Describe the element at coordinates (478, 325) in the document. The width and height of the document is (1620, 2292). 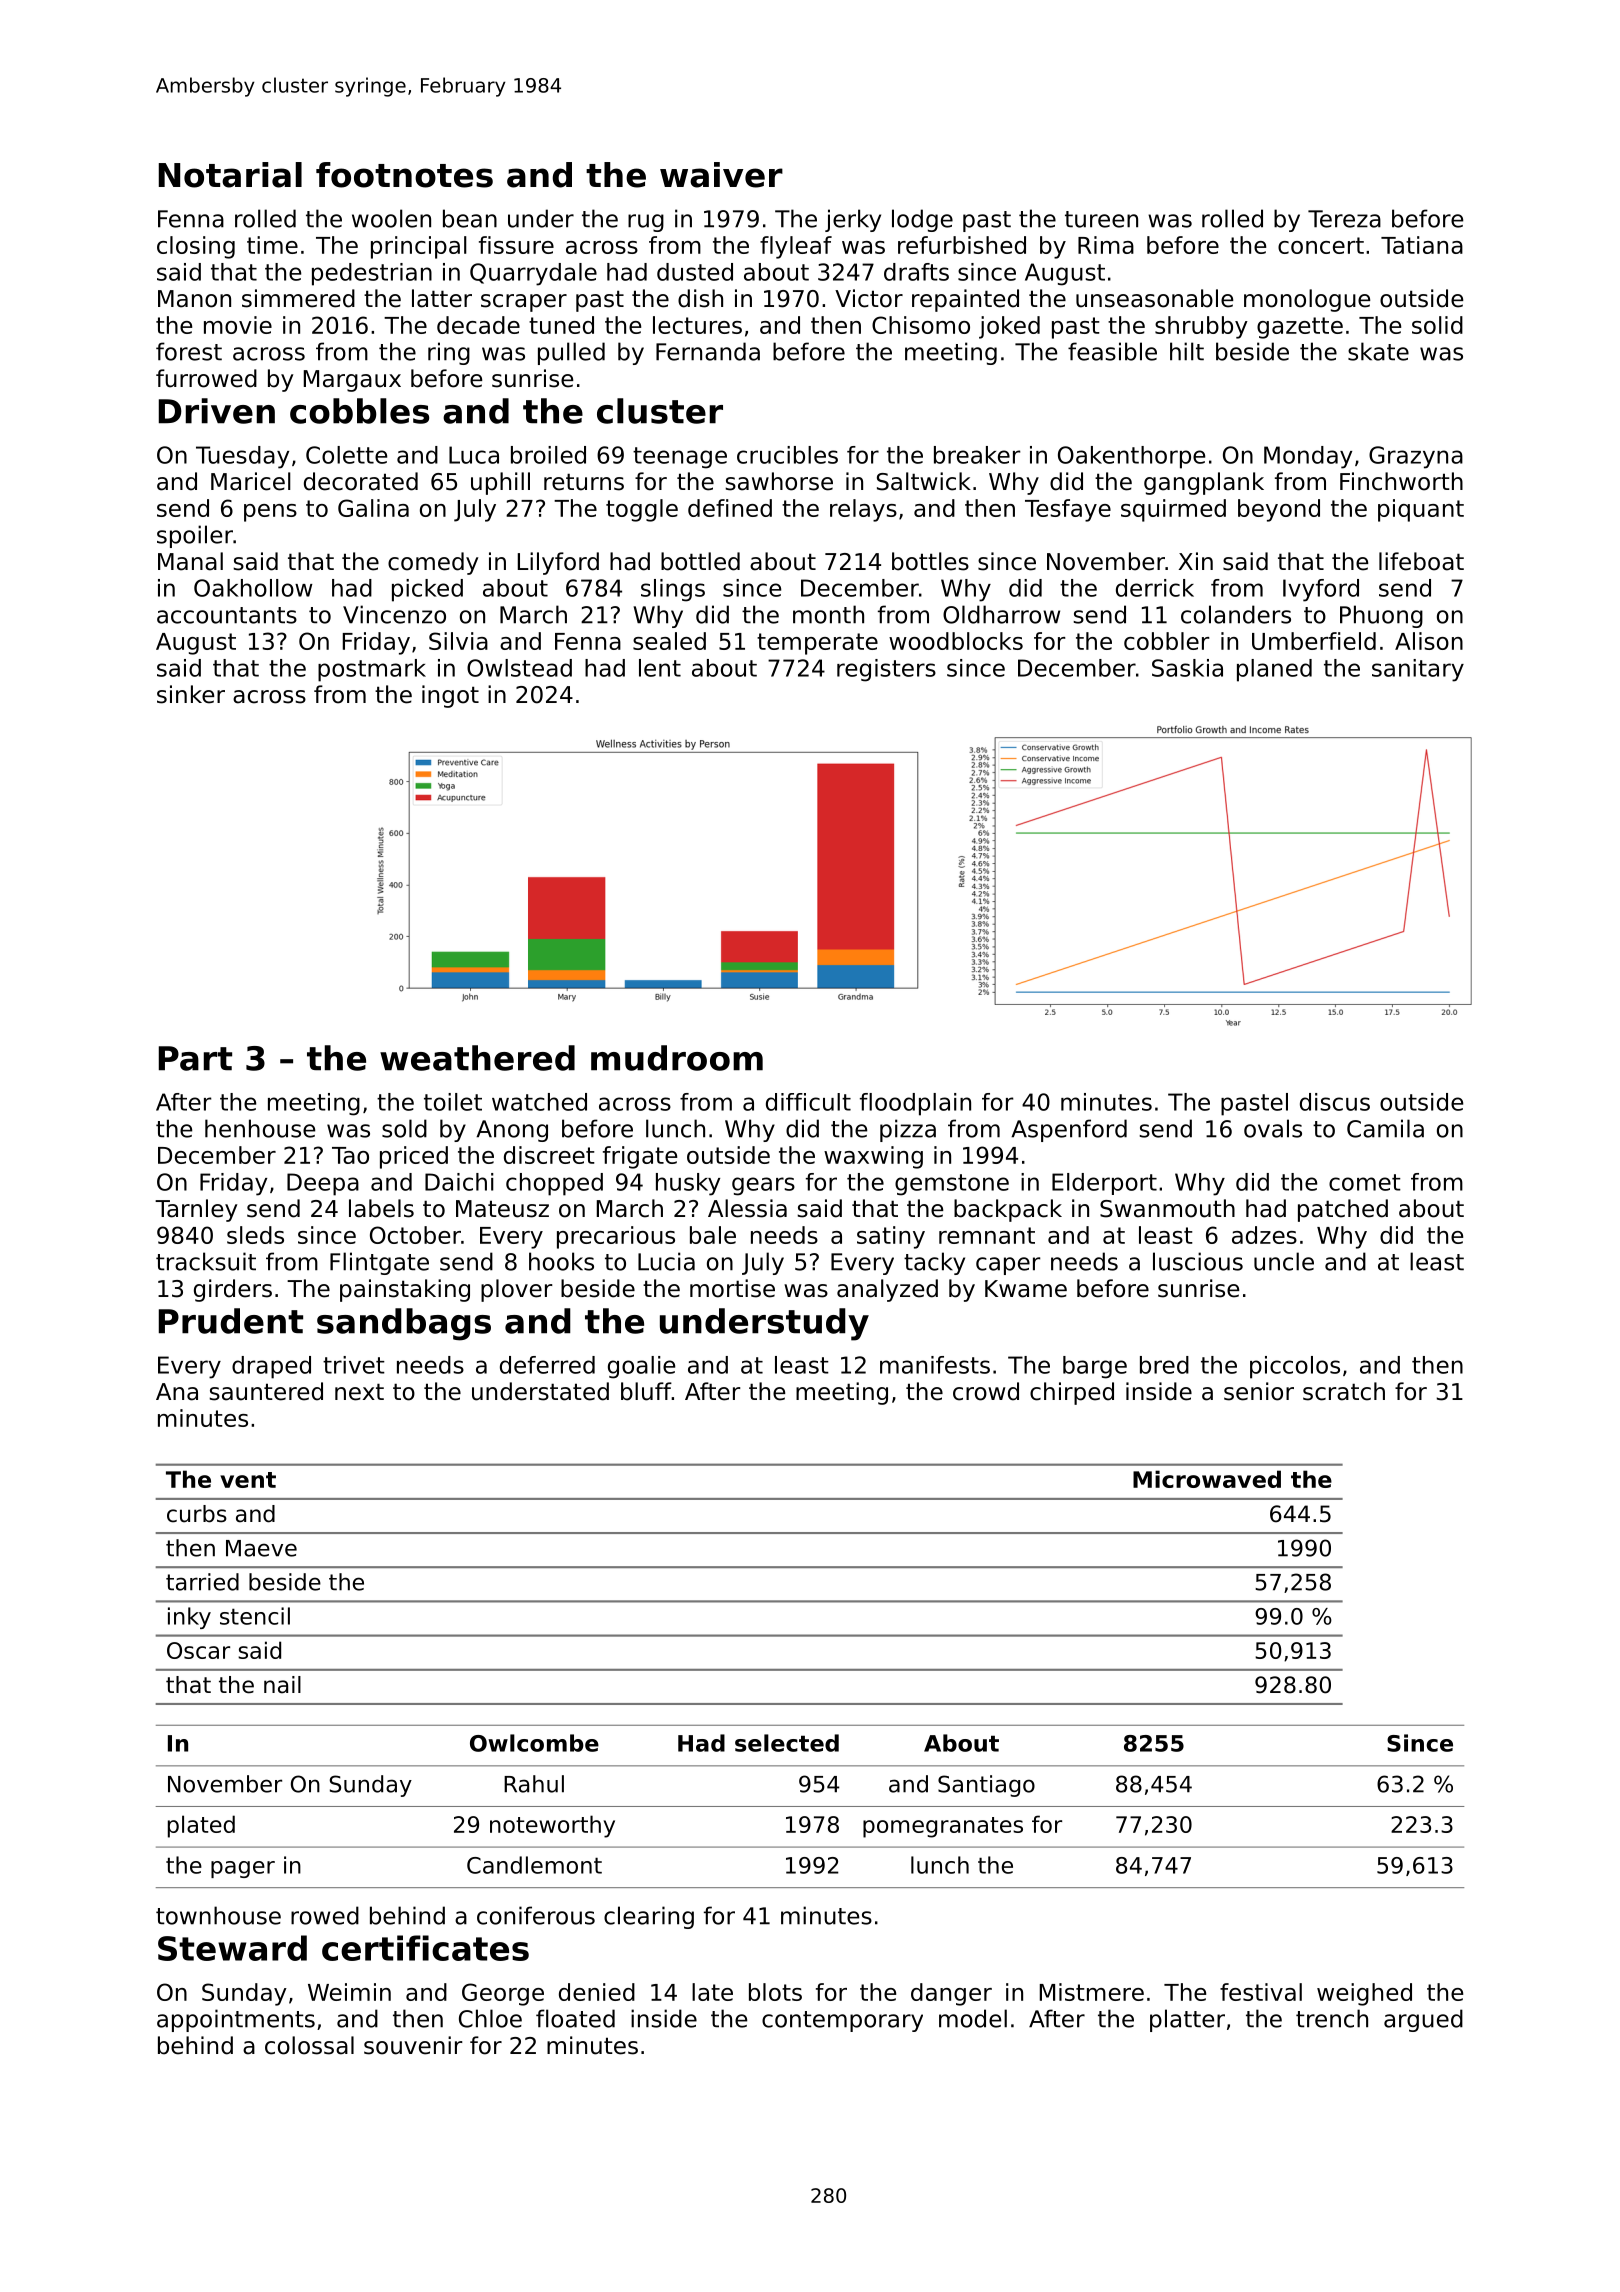
I see `decade` at that location.
